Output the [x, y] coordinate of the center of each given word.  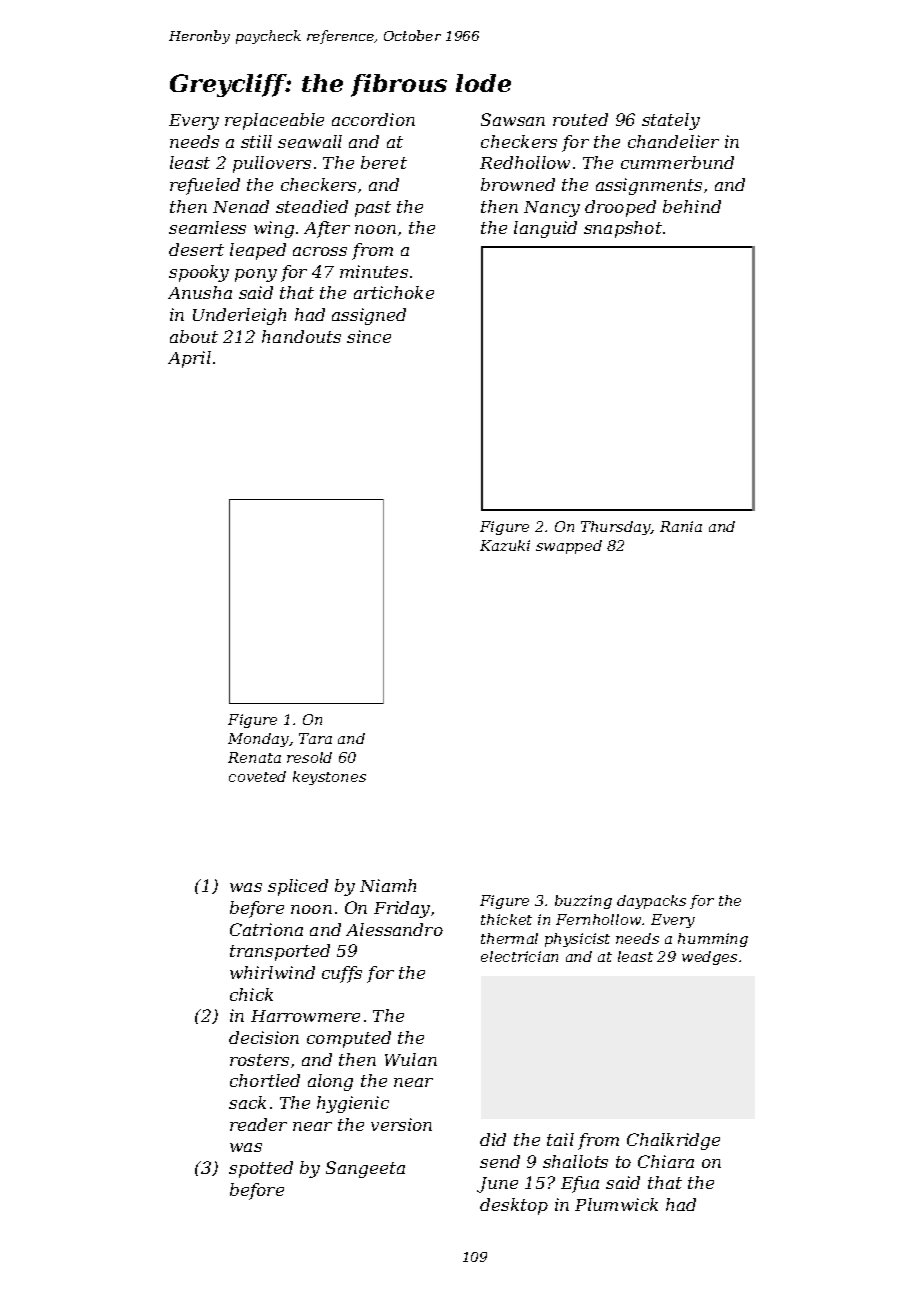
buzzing [583, 902]
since [369, 336]
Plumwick [616, 1204]
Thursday [616, 528]
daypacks [651, 902]
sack [247, 1102]
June [497, 1185]
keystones [329, 778]
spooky [199, 273]
